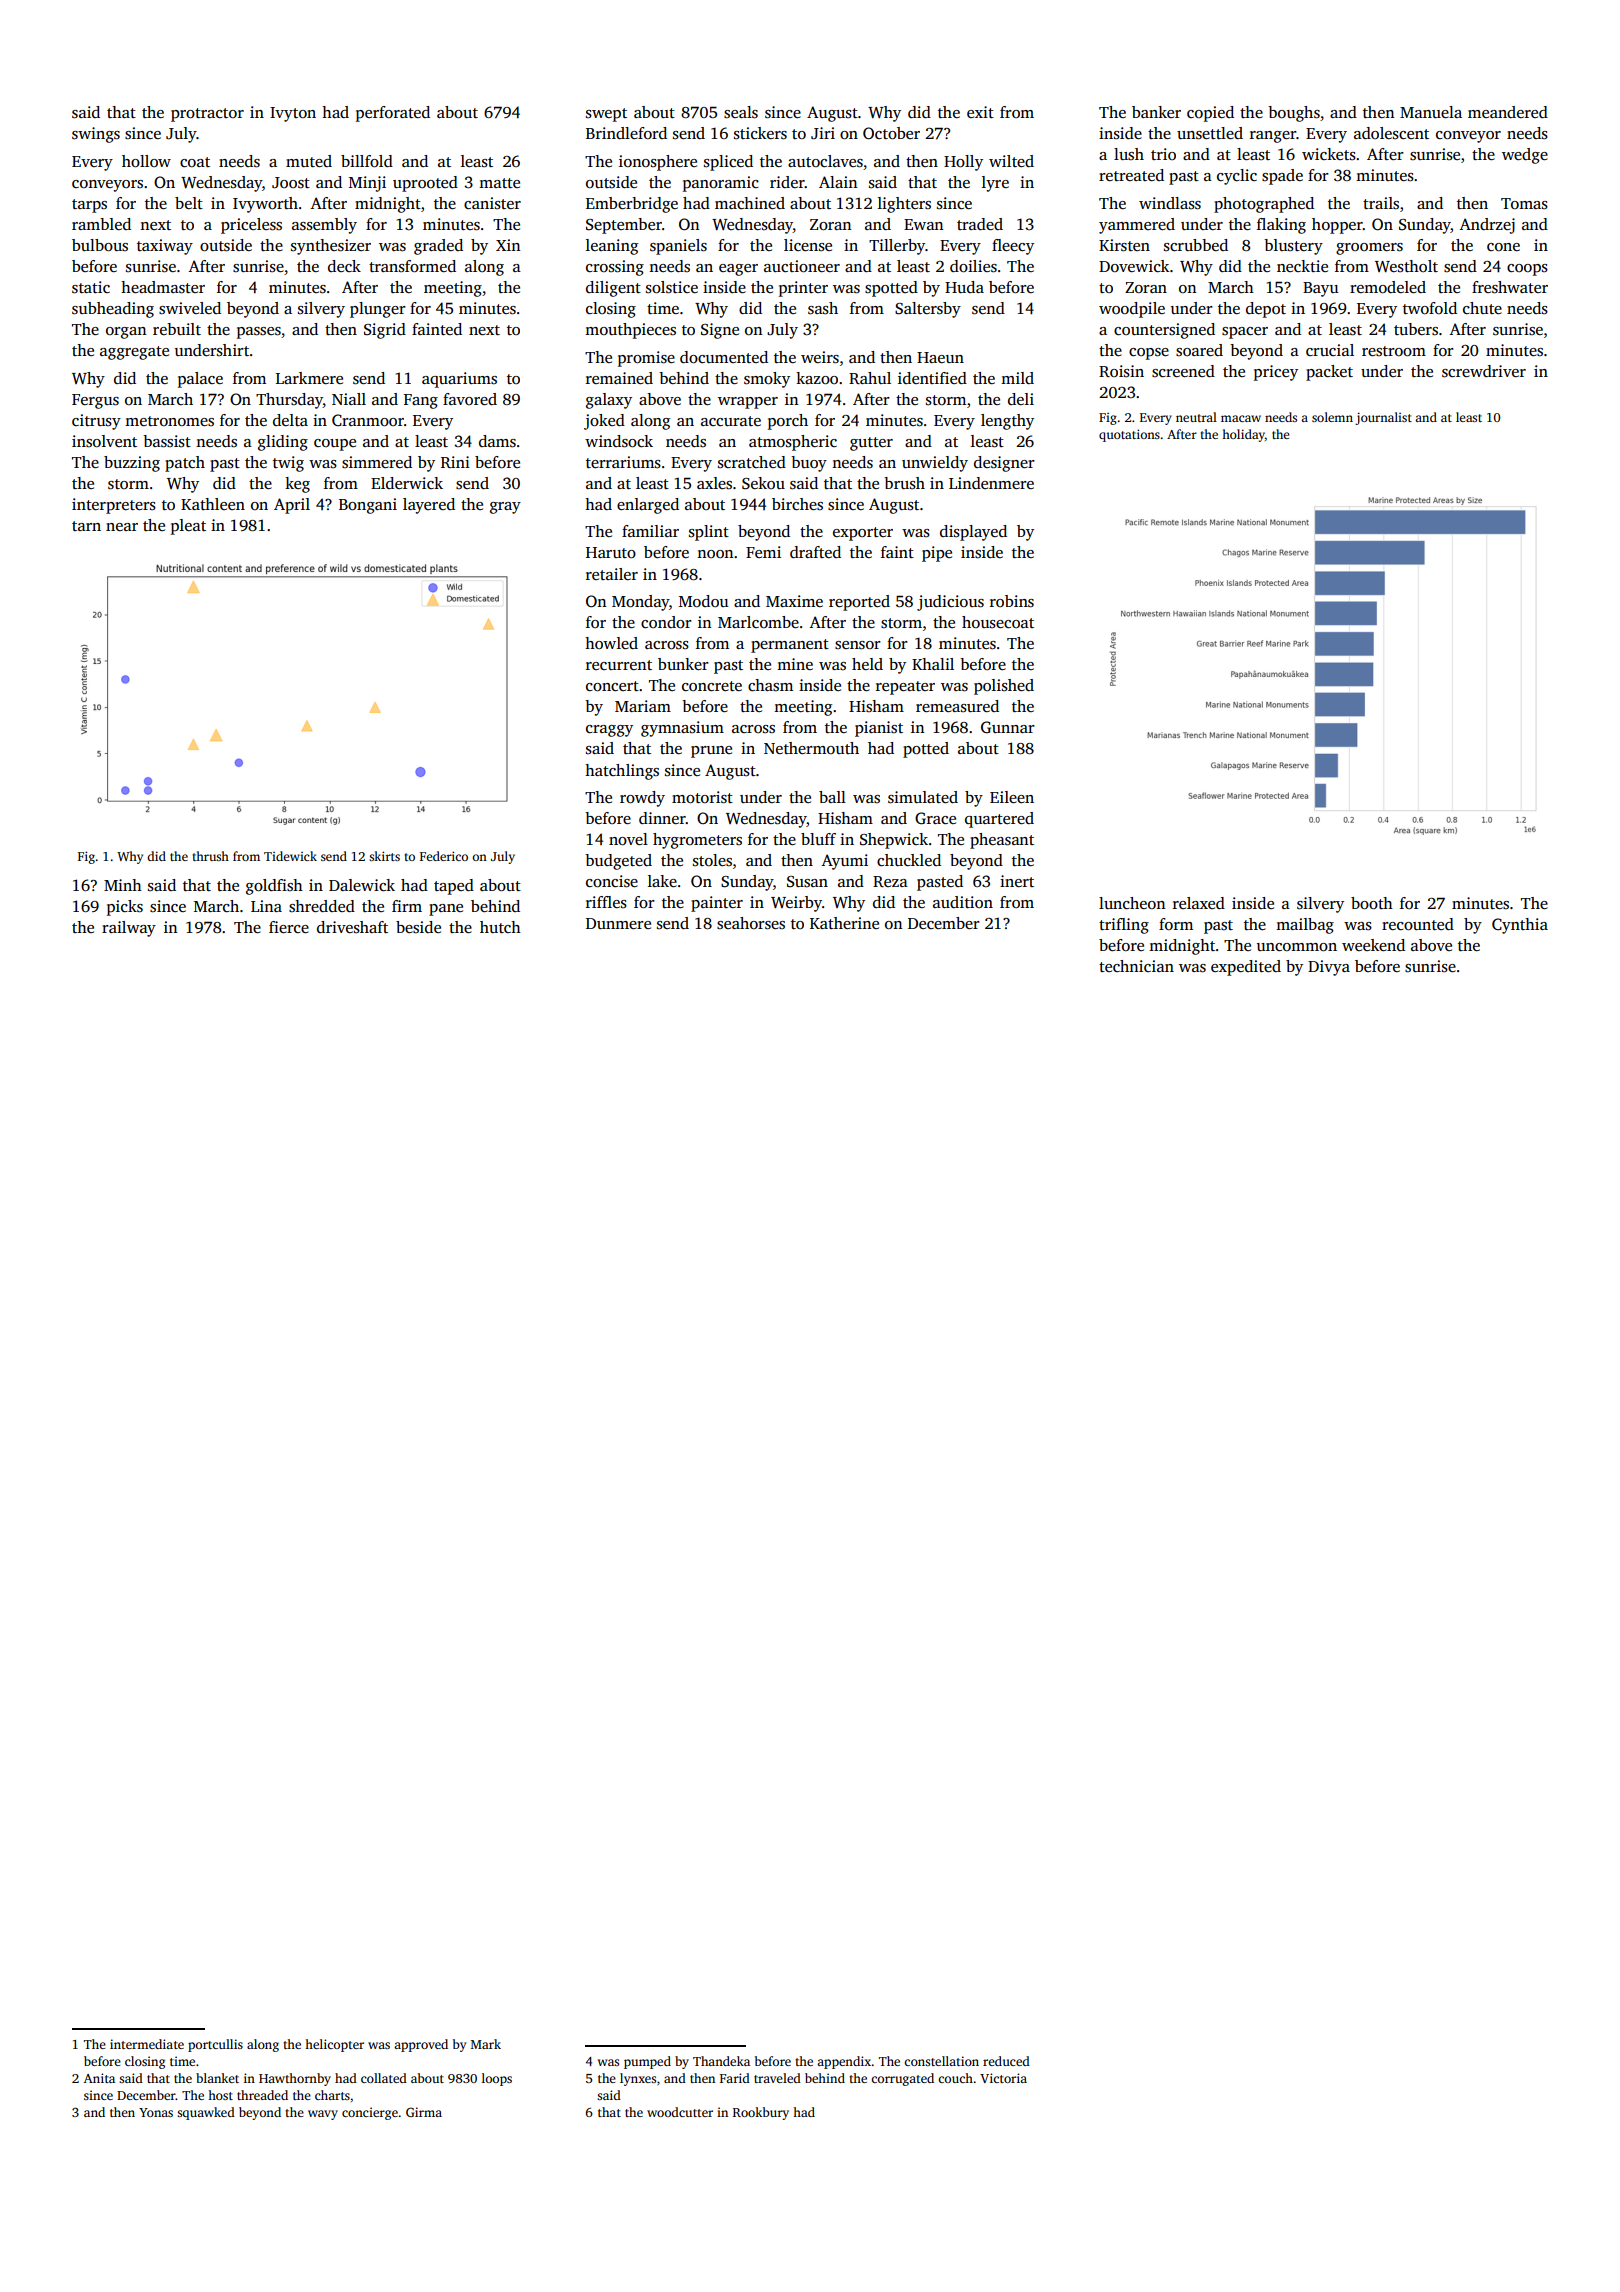  I want to click on seahorses, so click(751, 923).
